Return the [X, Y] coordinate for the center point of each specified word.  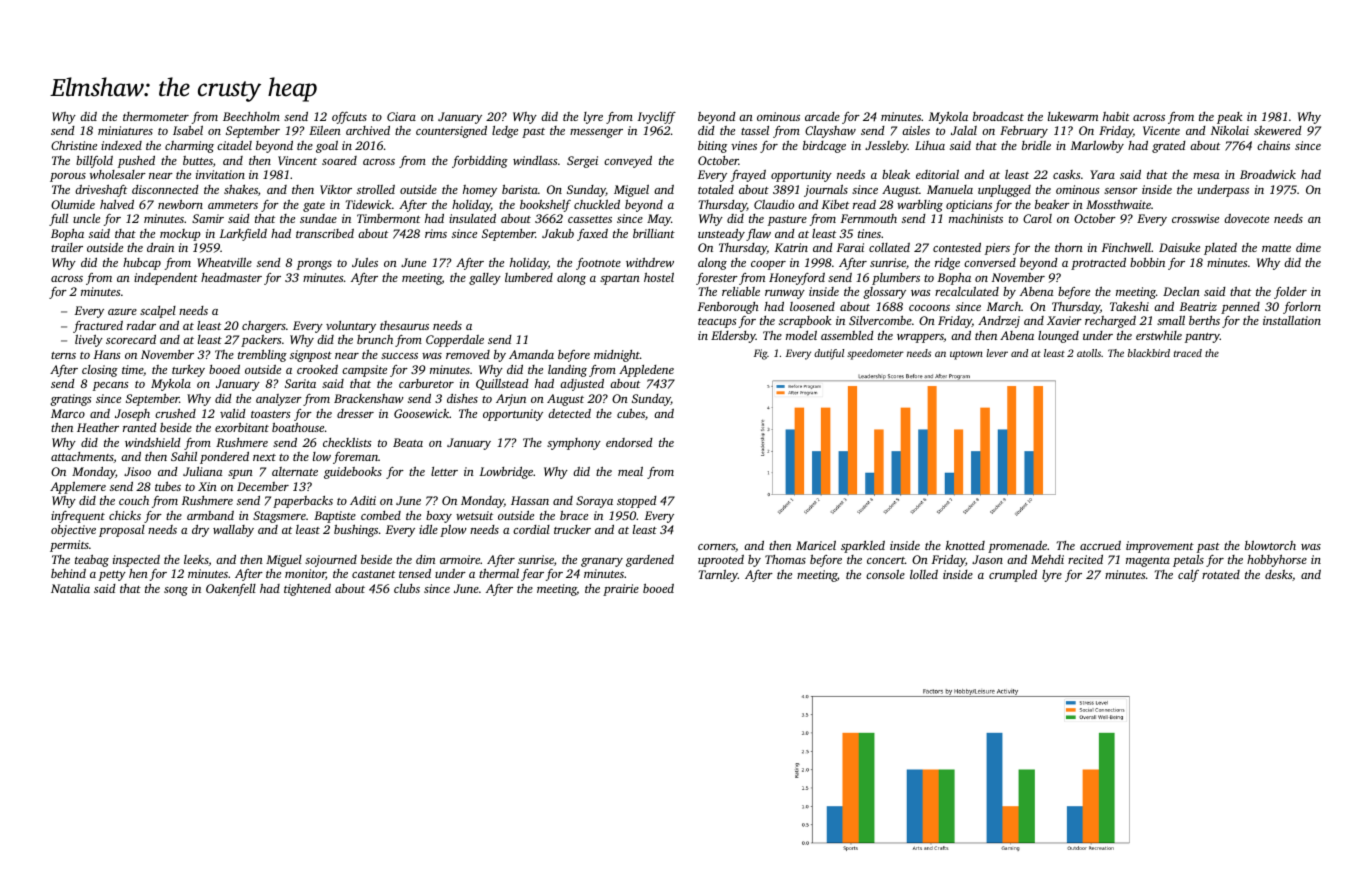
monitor [305, 574]
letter [444, 471]
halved [117, 204]
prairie [621, 590]
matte [1276, 248]
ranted [140, 427]
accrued [1100, 545]
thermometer [156, 116]
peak [1229, 118]
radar [141, 325]
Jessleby [886, 147]
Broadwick [1268, 174]
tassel [755, 130]
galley [485, 279]
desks [1278, 574]
